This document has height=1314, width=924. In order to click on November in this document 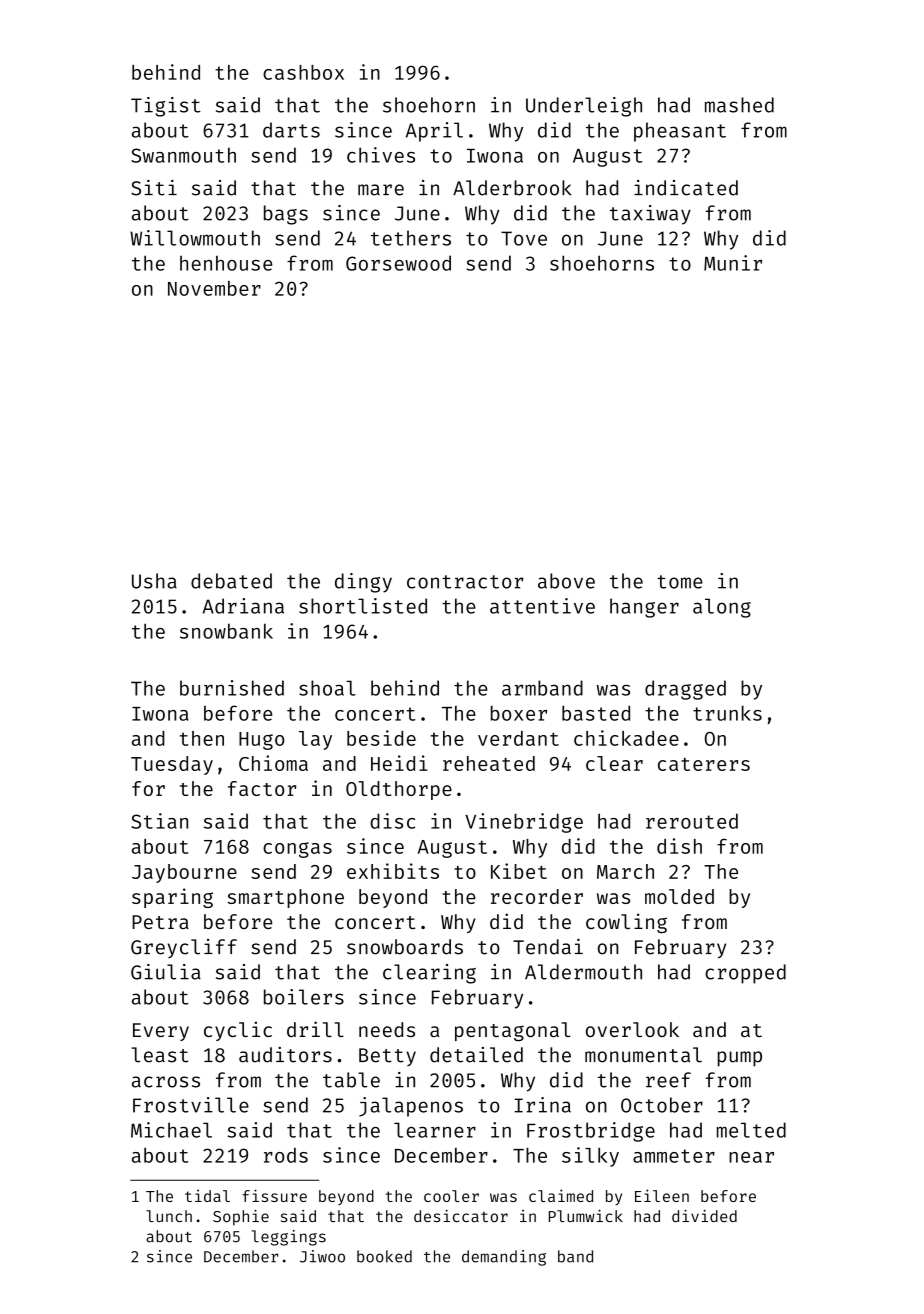, I will do `click(214, 288)`.
